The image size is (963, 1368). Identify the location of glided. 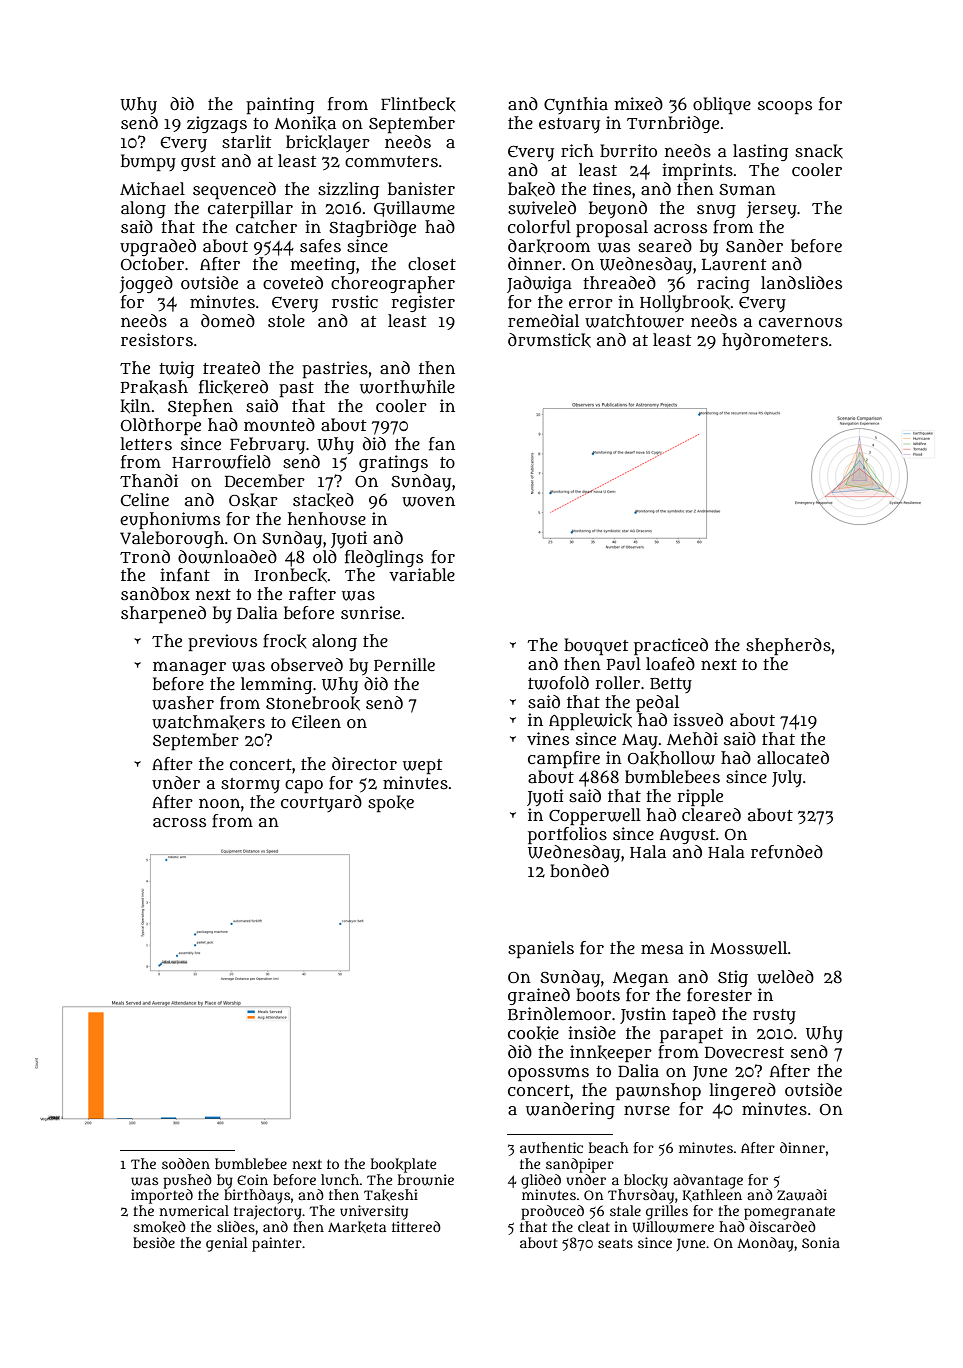
(541, 1181).
